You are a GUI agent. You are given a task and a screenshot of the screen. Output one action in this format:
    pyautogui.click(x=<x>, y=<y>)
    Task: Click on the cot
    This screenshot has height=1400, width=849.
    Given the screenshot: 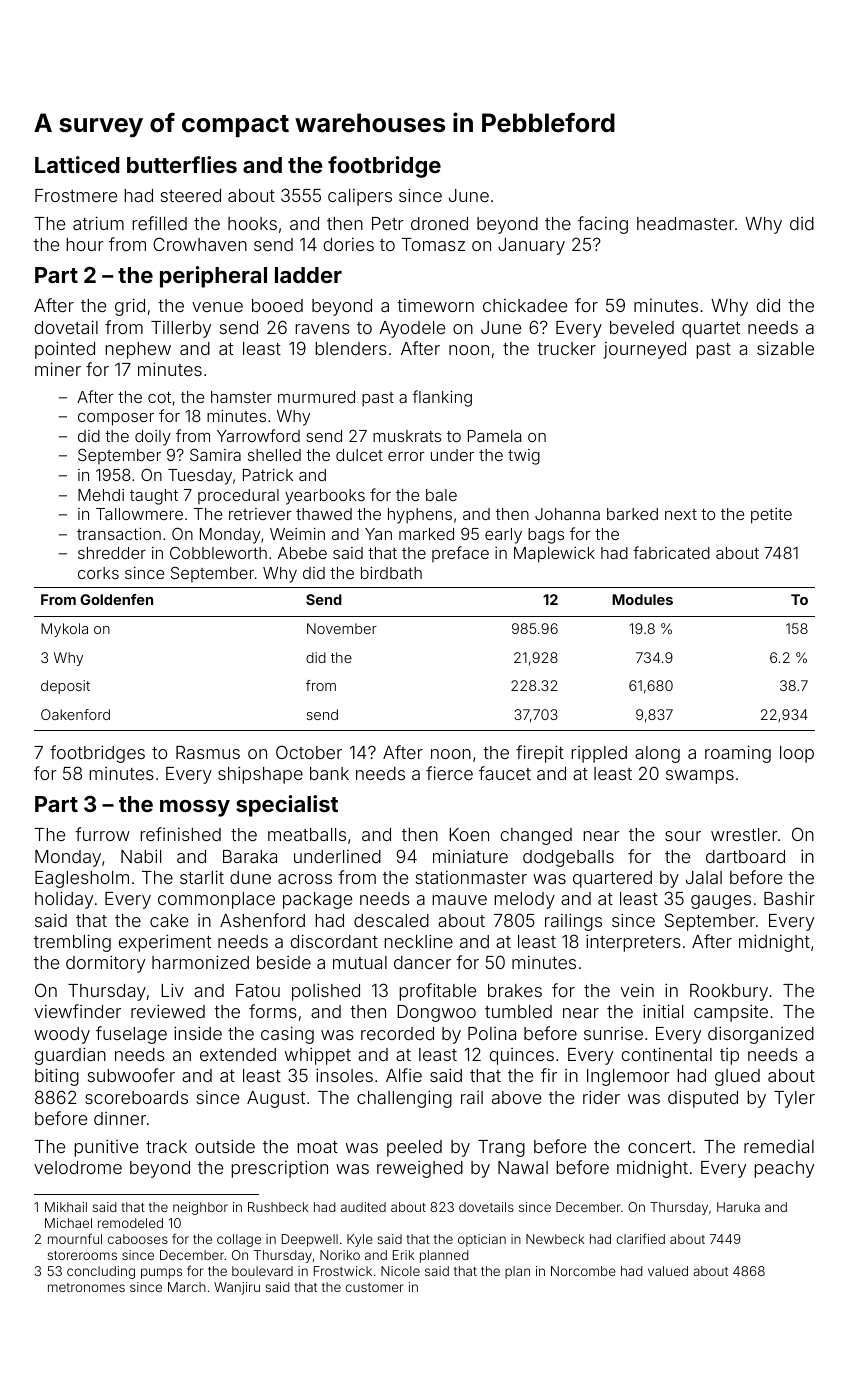 What is the action you would take?
    pyautogui.click(x=159, y=397)
